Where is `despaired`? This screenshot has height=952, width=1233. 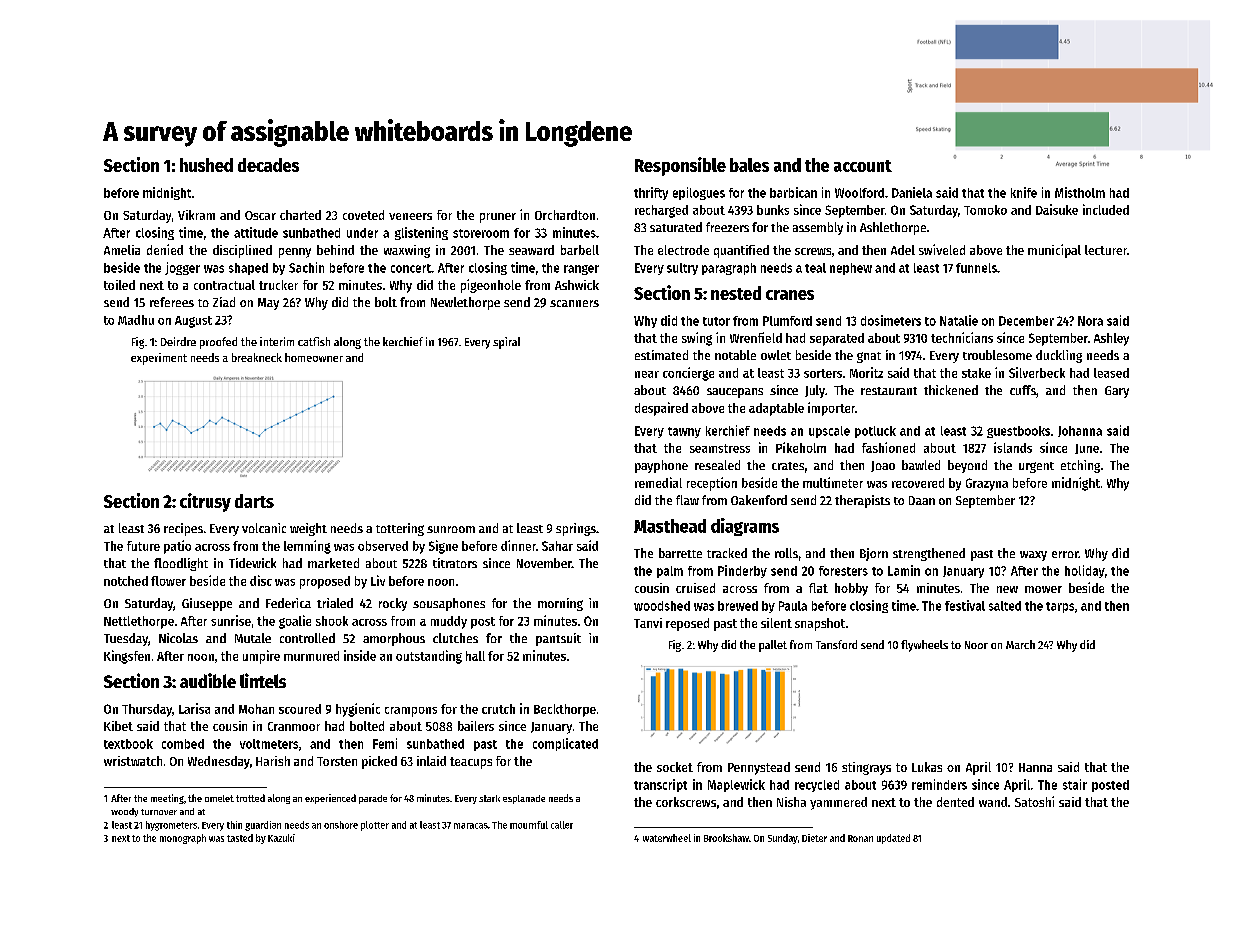 despaired is located at coordinates (661, 409).
